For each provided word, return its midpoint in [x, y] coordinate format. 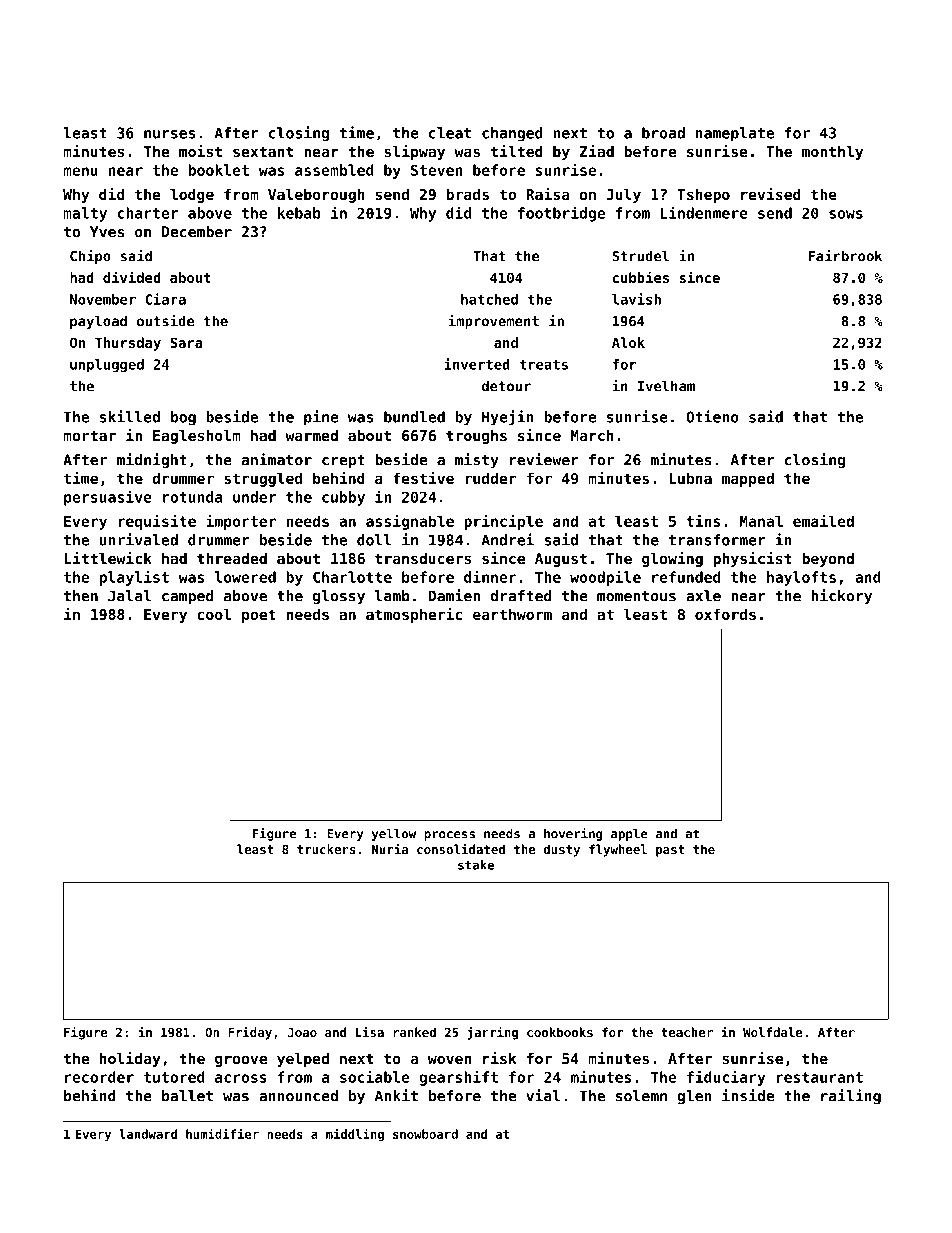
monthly [832, 153]
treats [543, 365]
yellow [394, 834]
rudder [490, 478]
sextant [263, 151]
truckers [326, 849]
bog [183, 418]
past [670, 851]
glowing [672, 559]
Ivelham [666, 386]
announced [298, 1096]
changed [512, 134]
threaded [232, 558]
